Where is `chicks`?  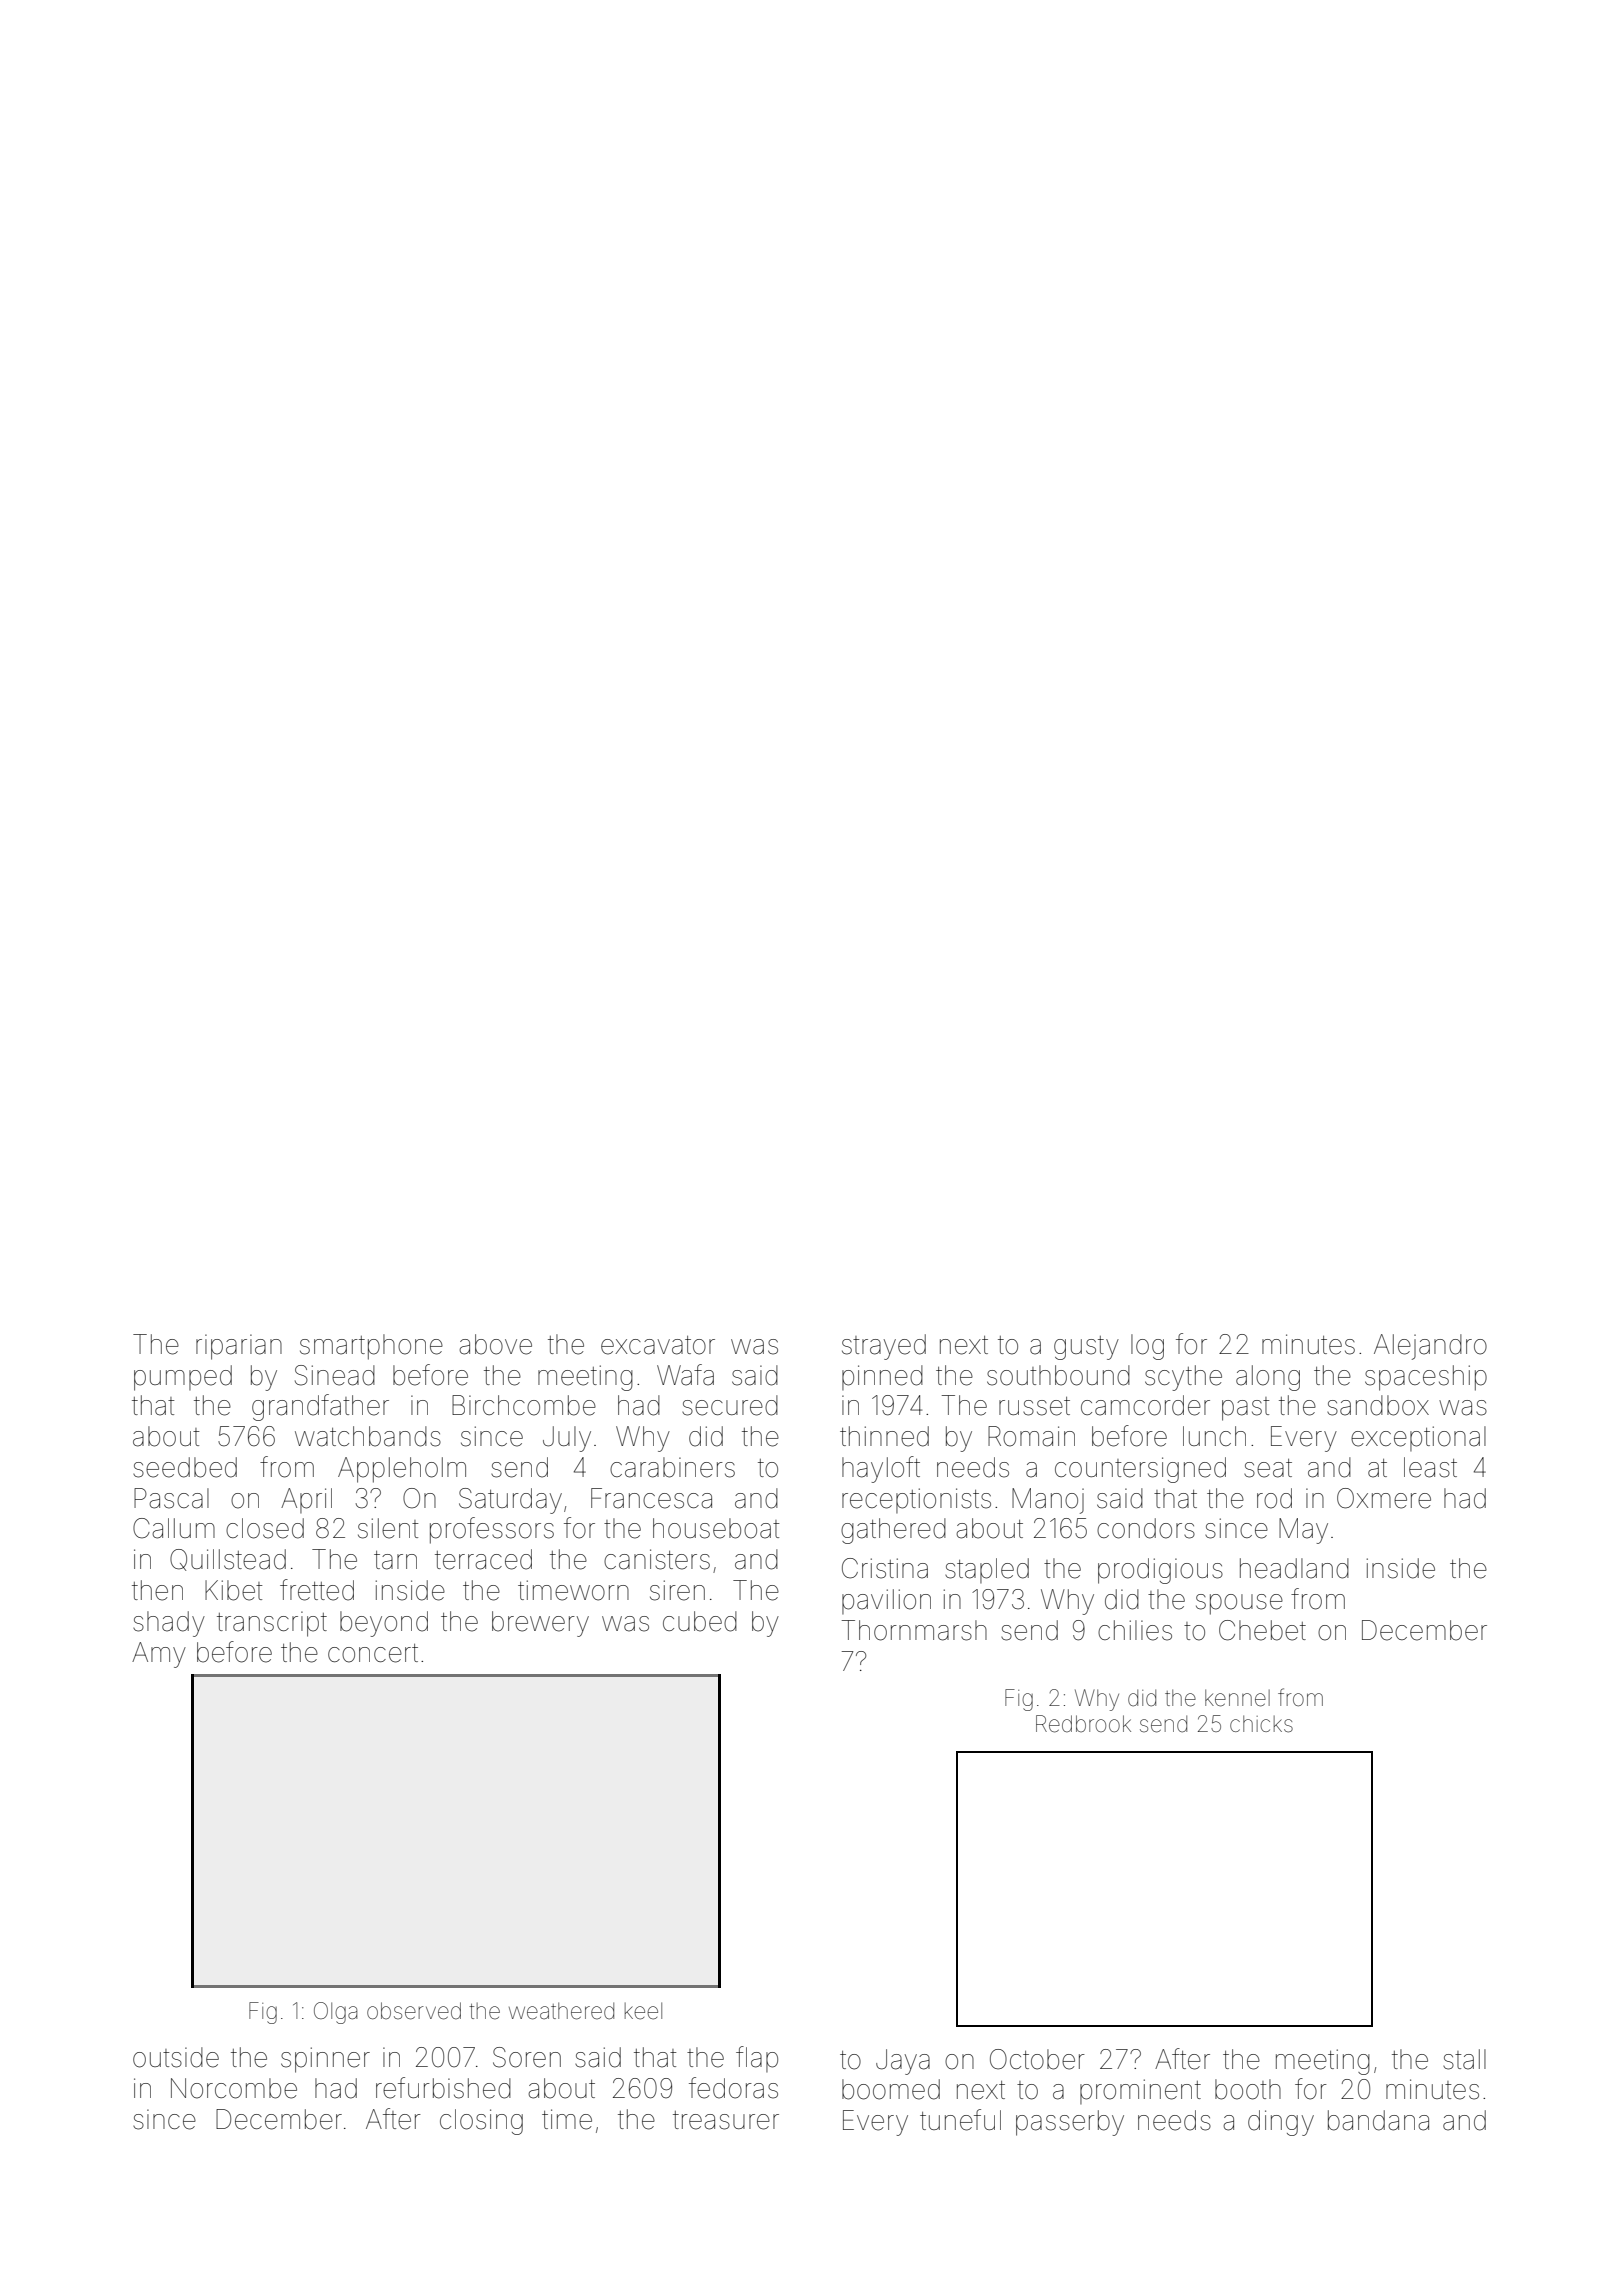
chicks is located at coordinates (1261, 1724).
